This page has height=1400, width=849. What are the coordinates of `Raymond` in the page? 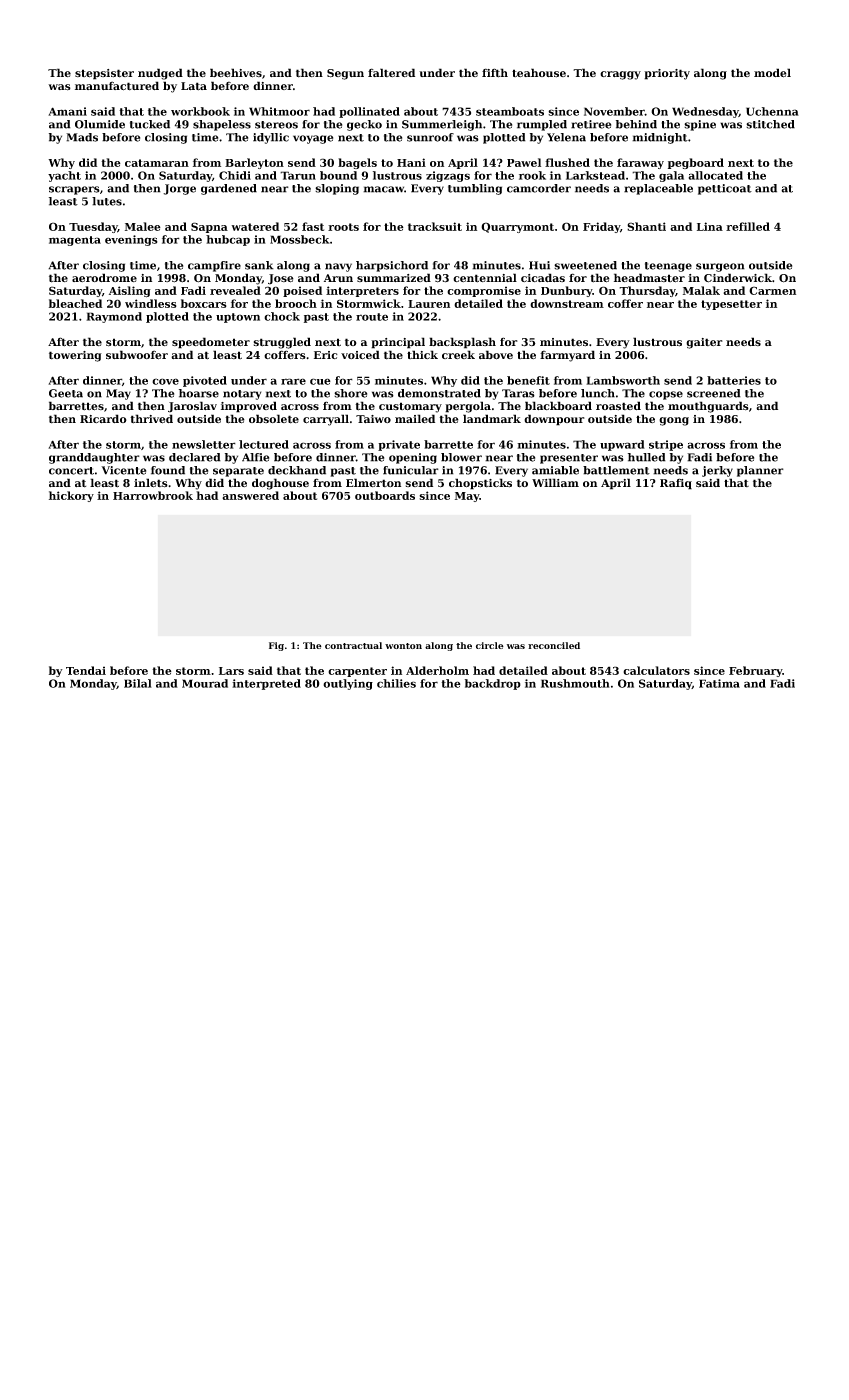 It's located at (114, 317).
